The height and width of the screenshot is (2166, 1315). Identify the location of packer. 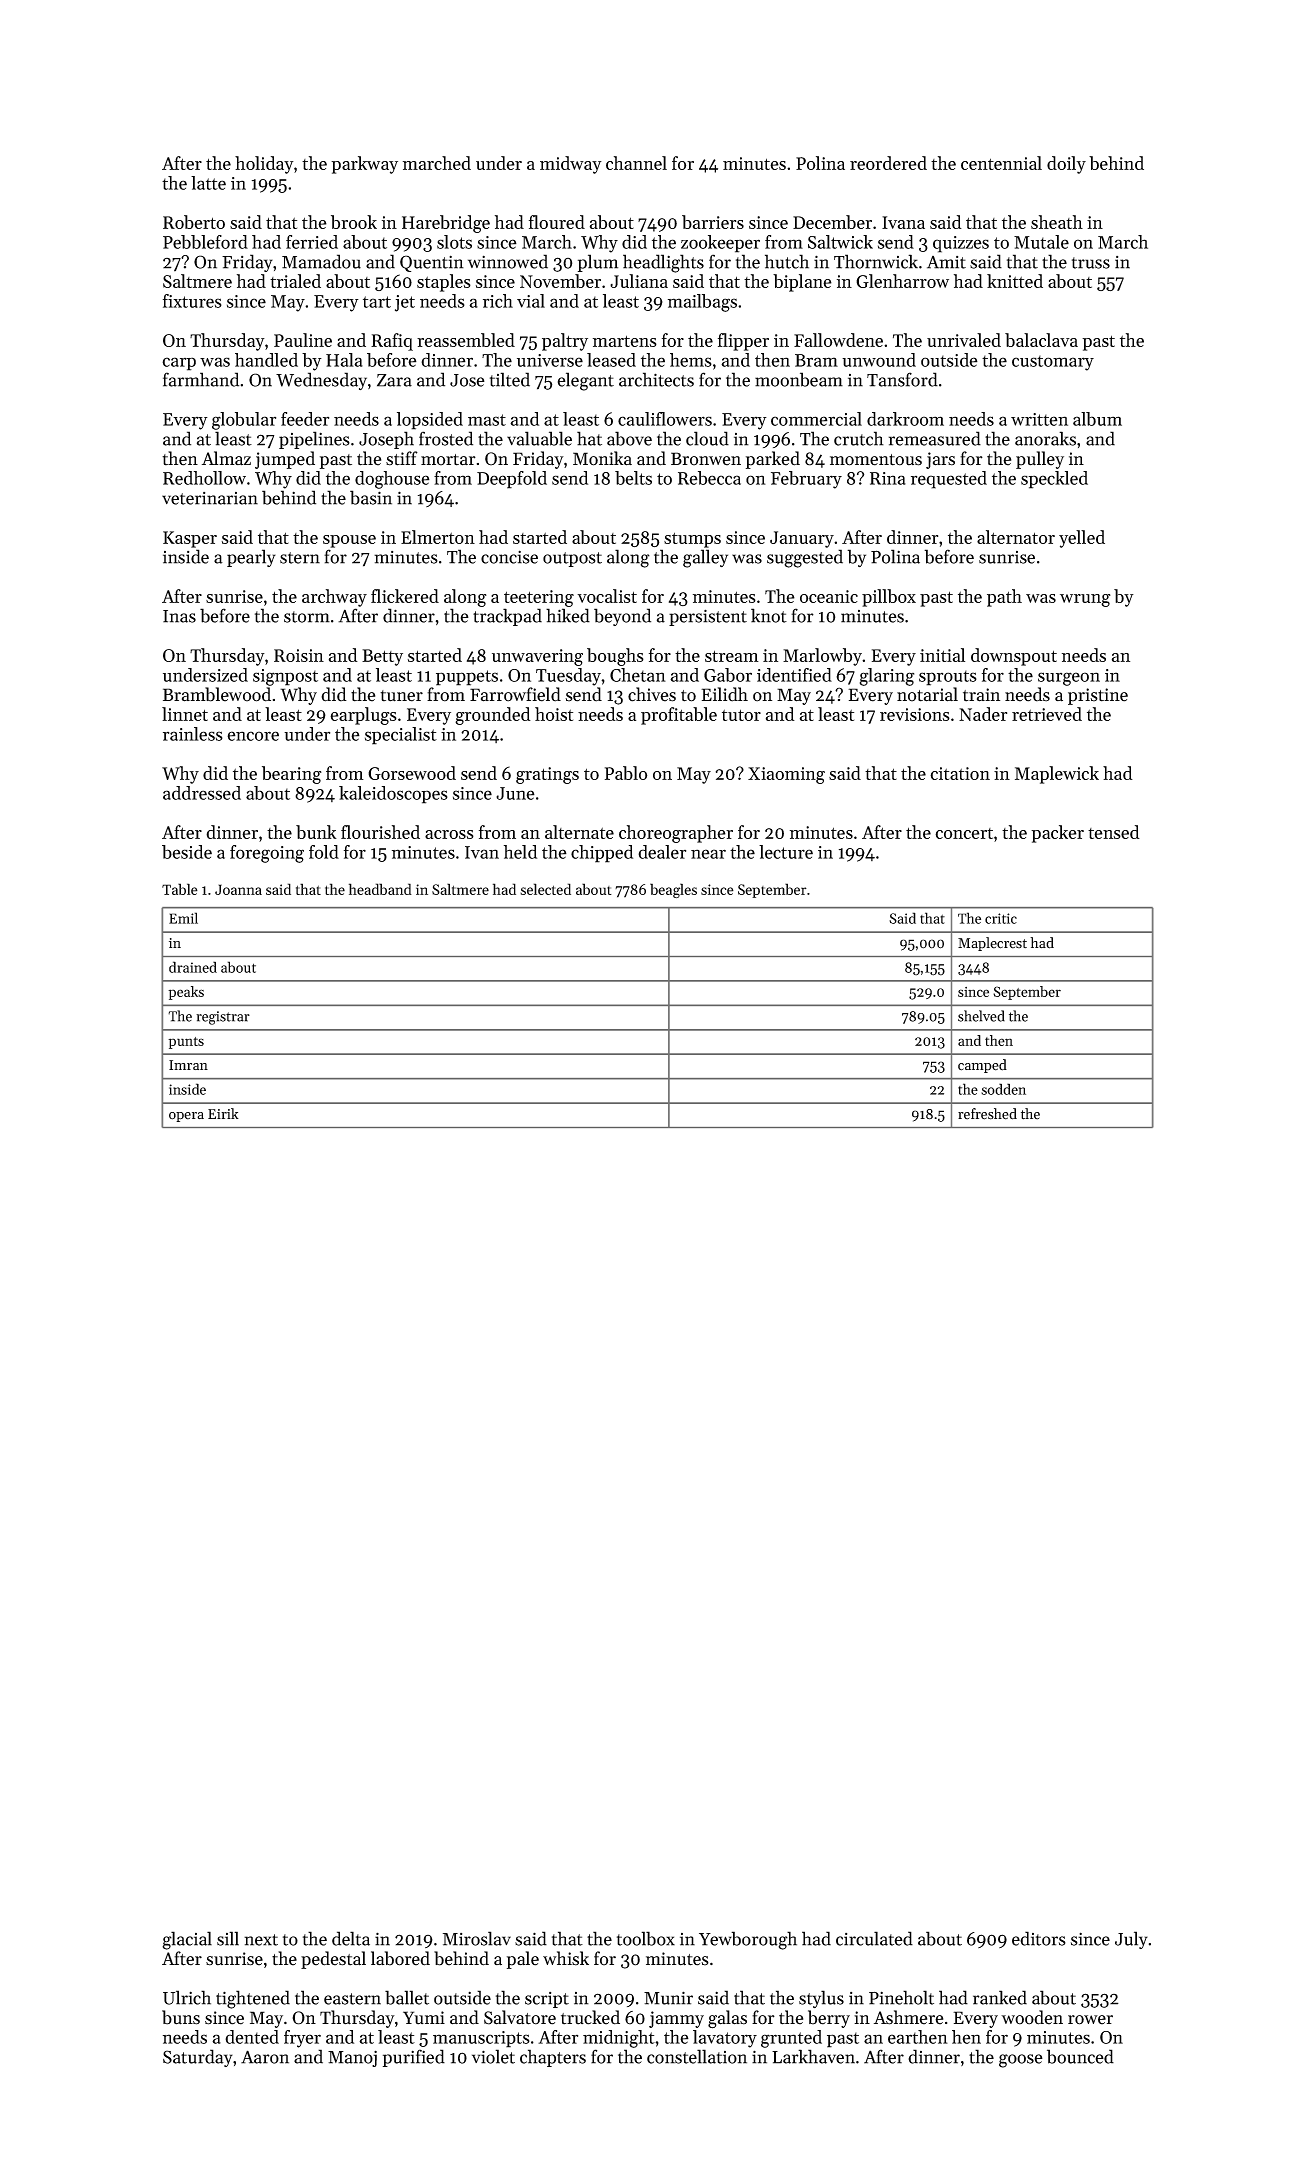
(1057, 834).
